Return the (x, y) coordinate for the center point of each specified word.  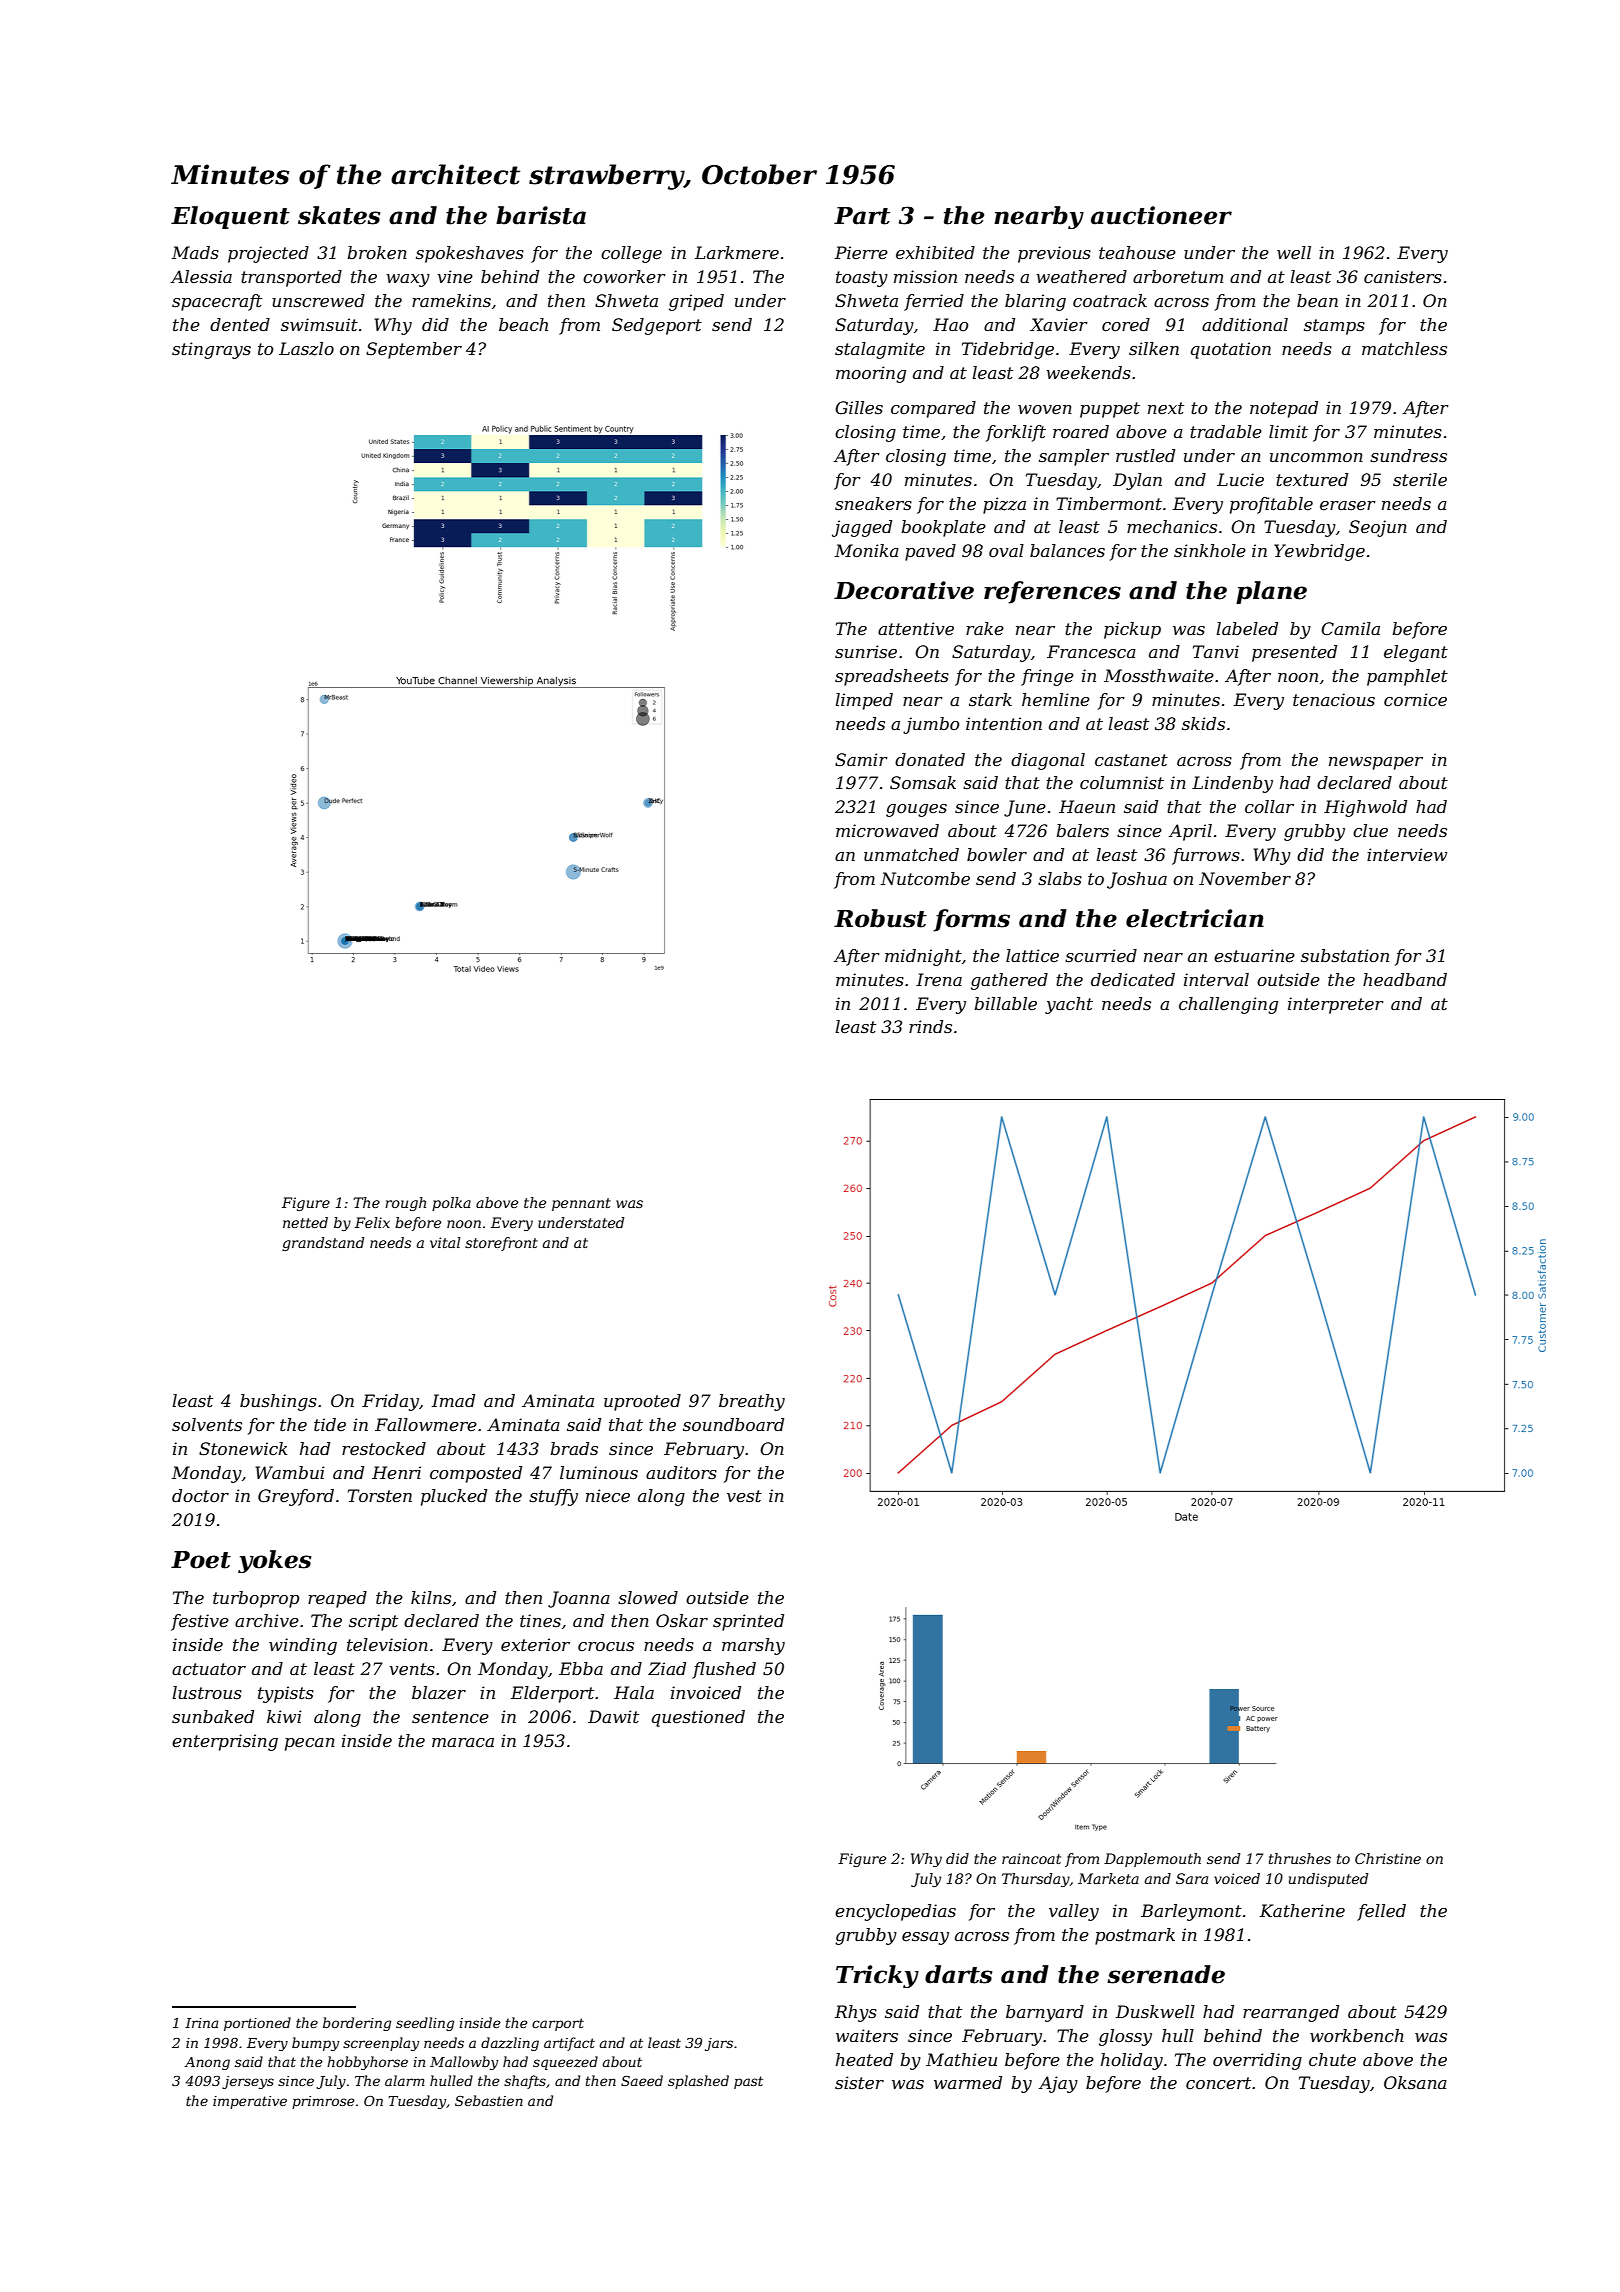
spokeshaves (470, 254)
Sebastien (489, 2100)
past (748, 2082)
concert (1218, 2083)
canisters (1403, 276)
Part (862, 216)
